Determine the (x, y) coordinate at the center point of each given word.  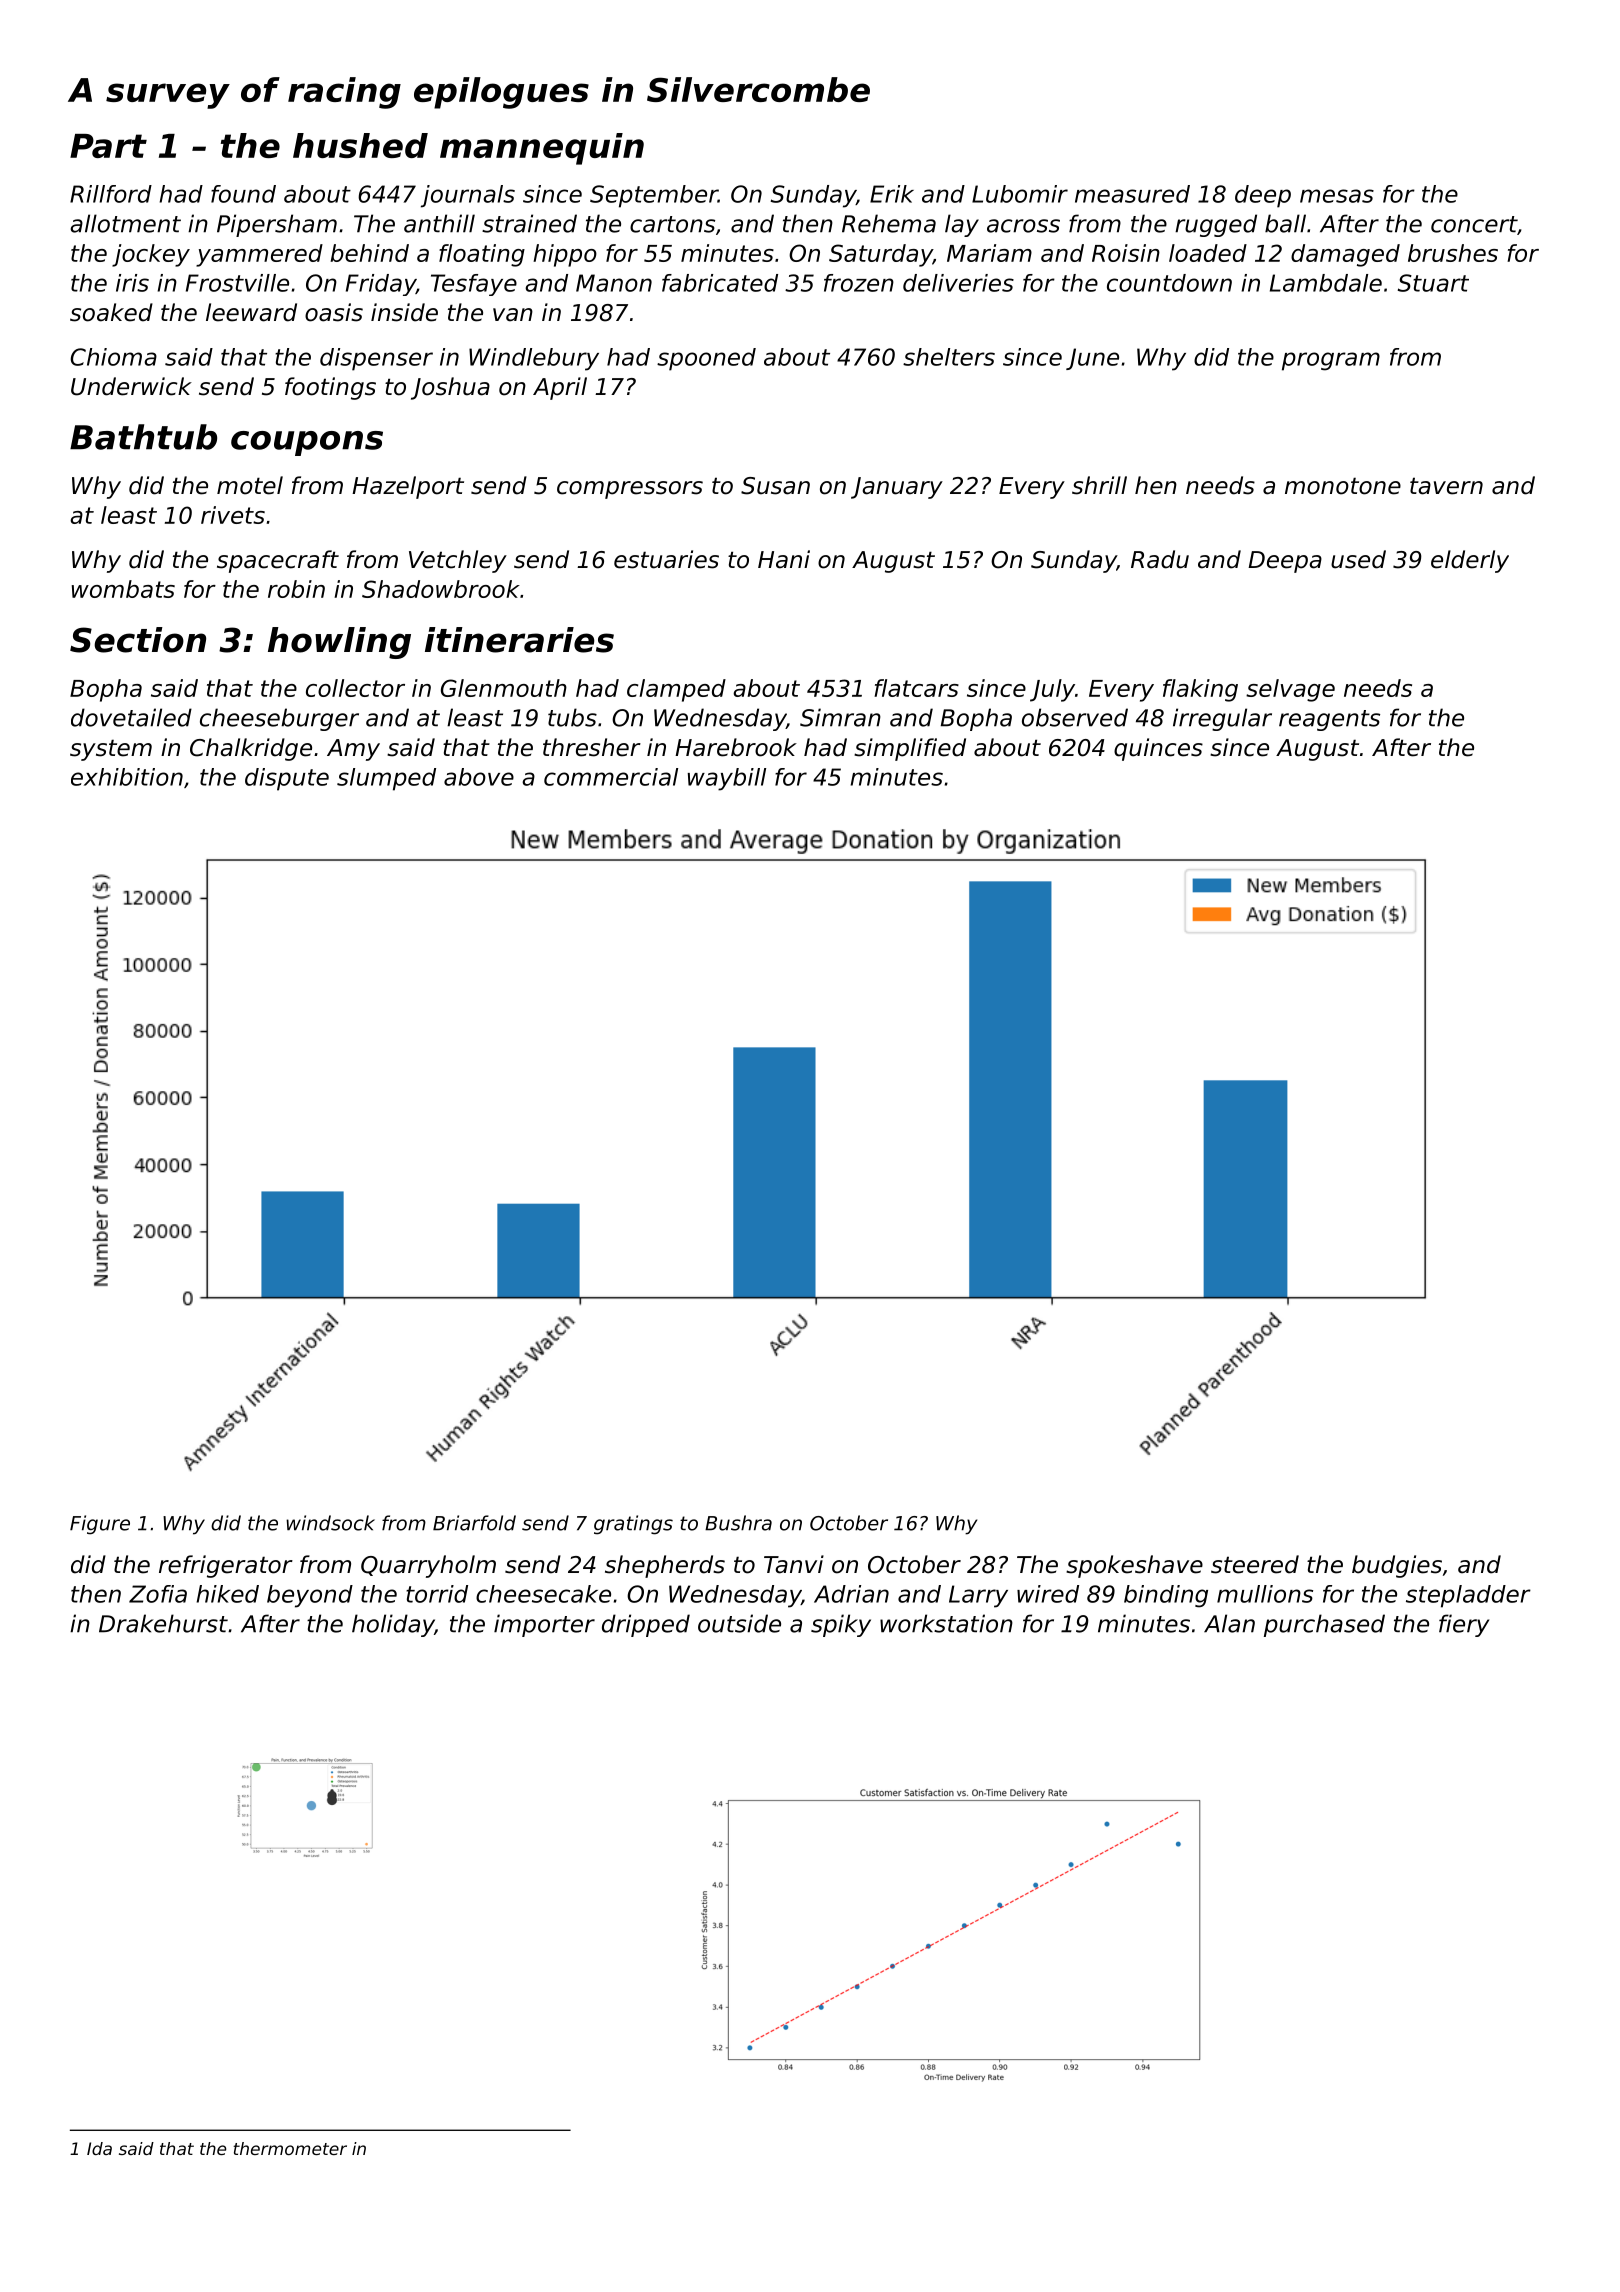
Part (108, 146)
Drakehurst (163, 1623)
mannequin (542, 149)
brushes (1453, 253)
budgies (1397, 1566)
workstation (946, 1623)
